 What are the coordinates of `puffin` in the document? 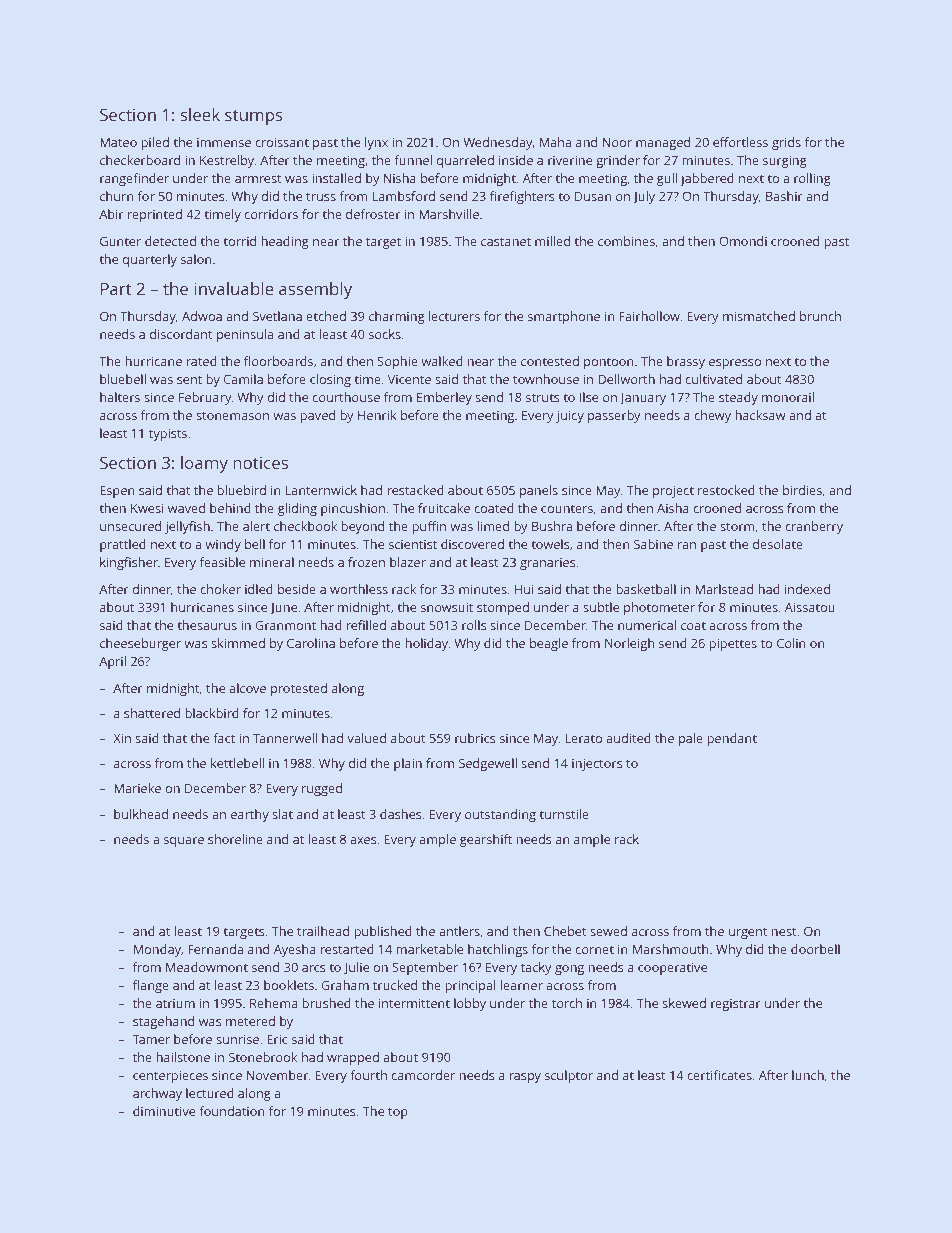 It's located at (429, 527).
